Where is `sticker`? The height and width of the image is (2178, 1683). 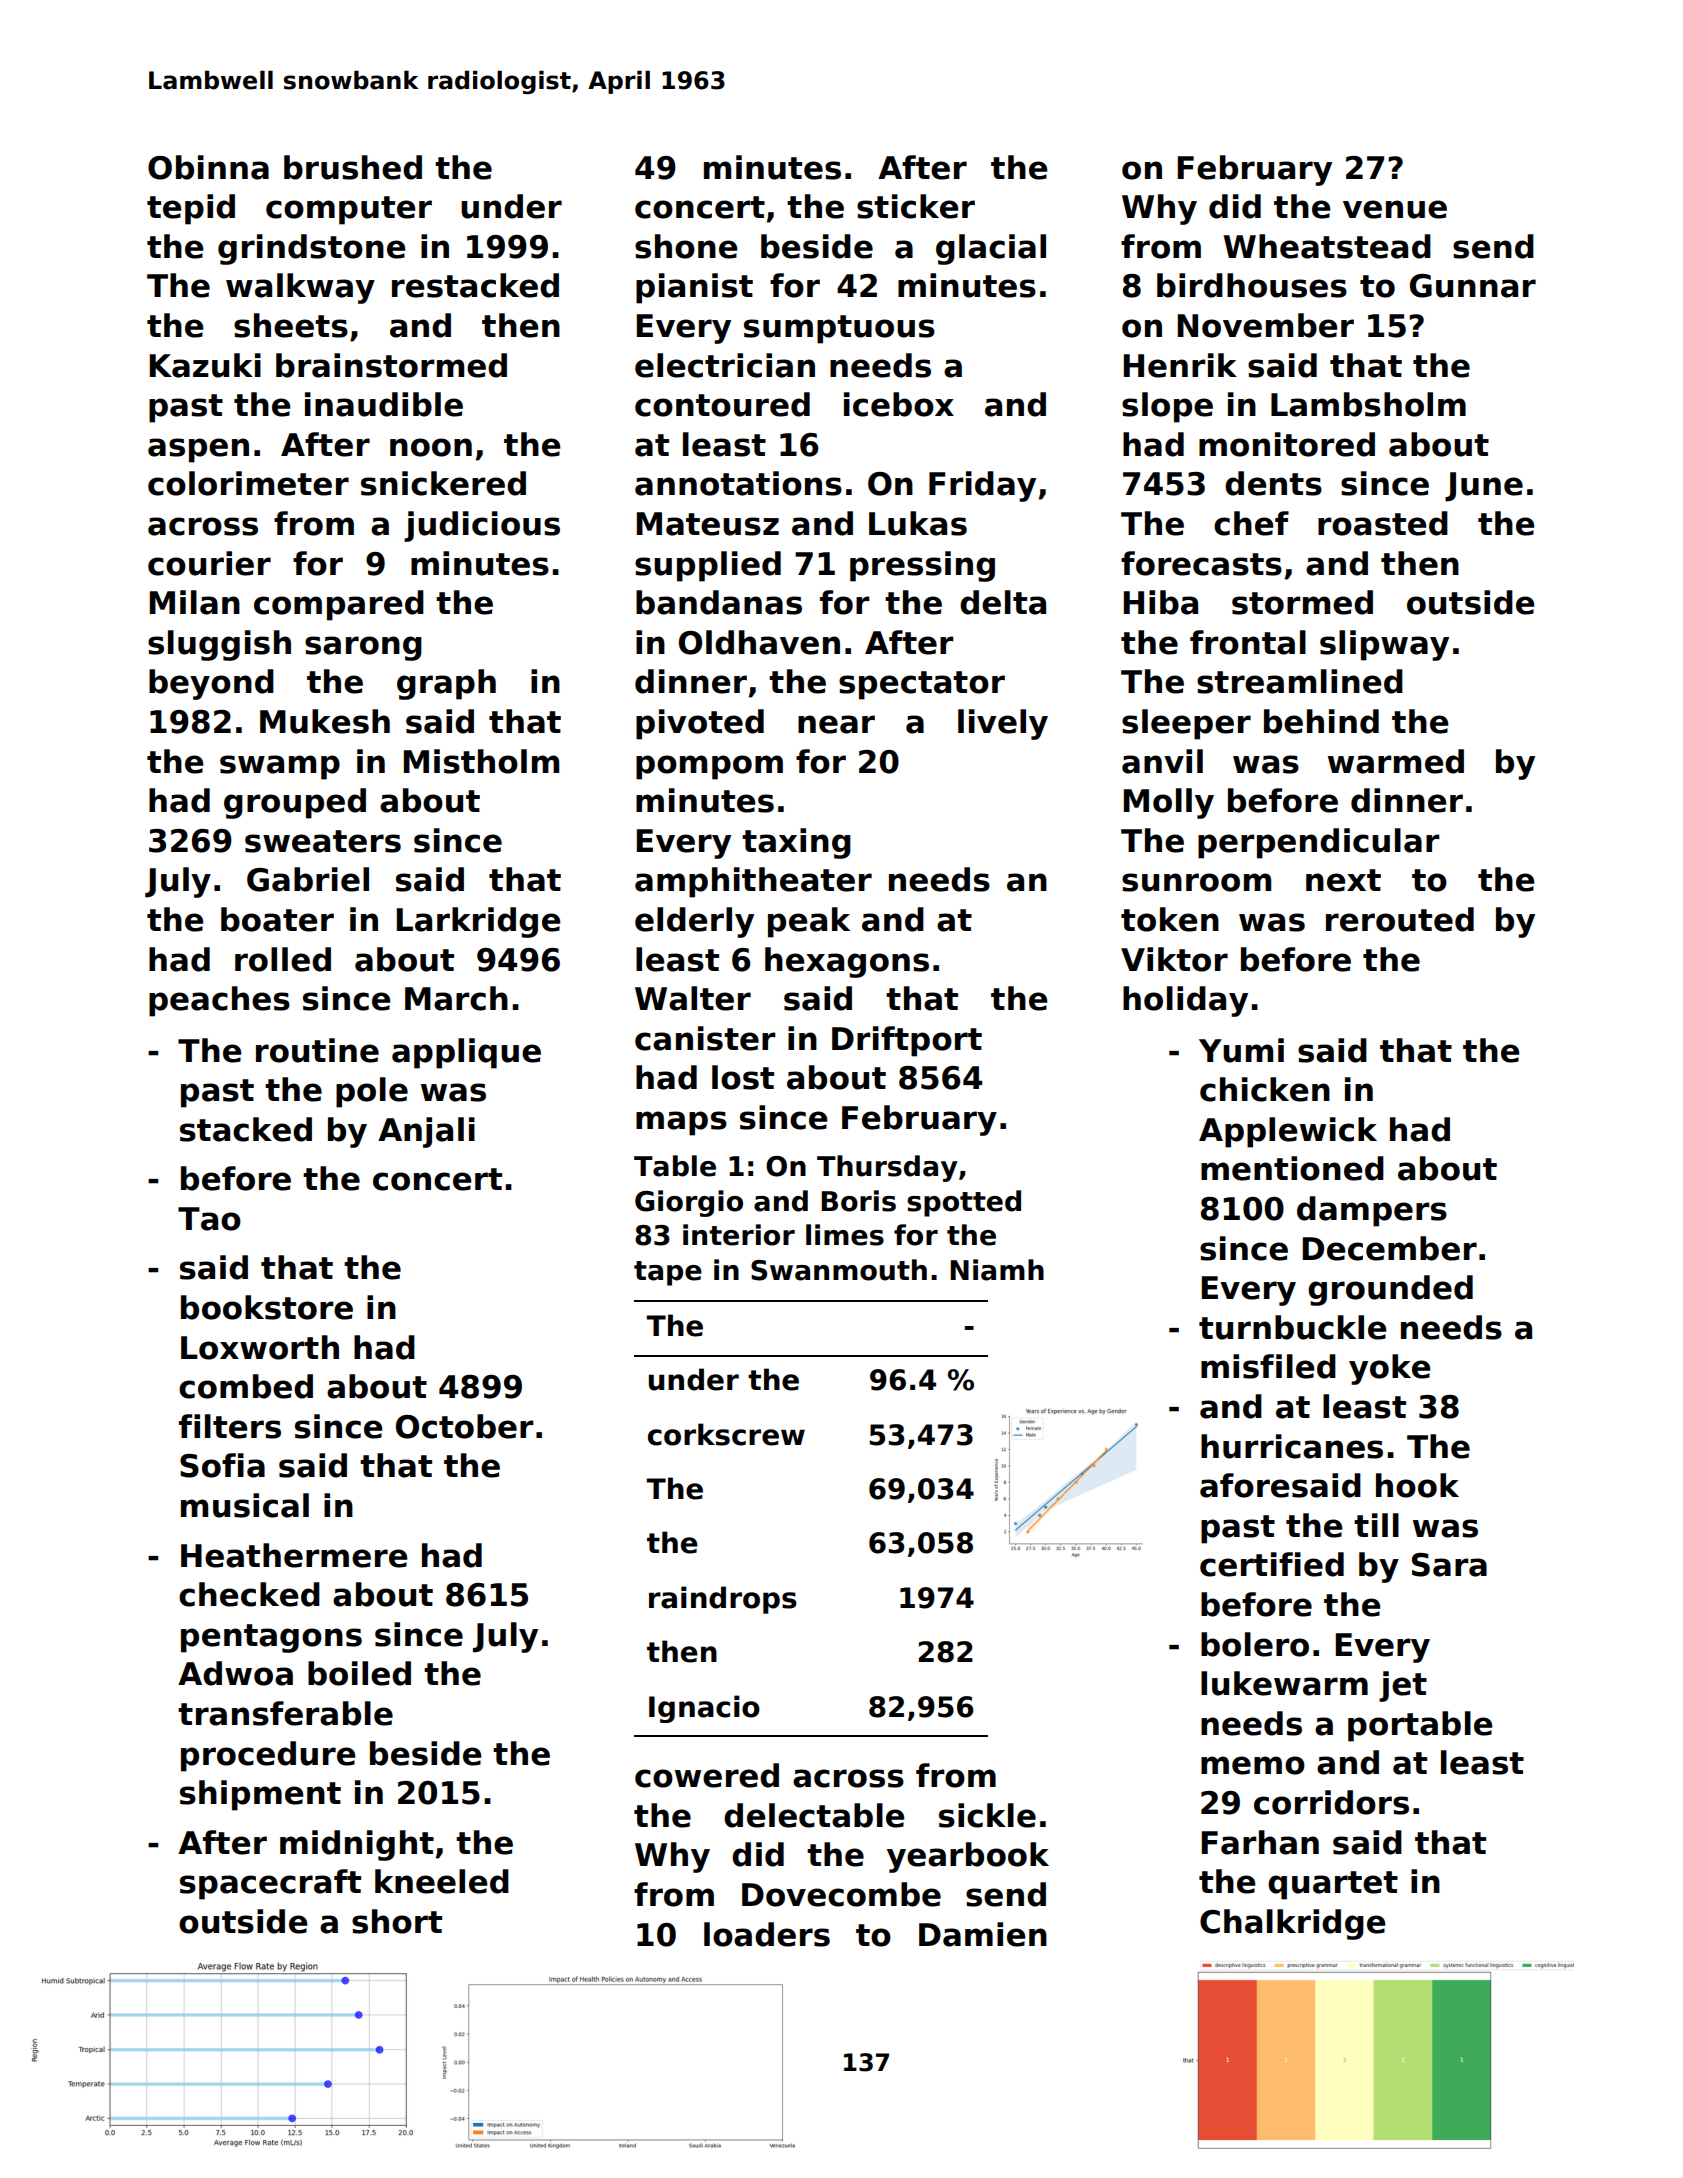
sticker is located at coordinates (916, 206).
